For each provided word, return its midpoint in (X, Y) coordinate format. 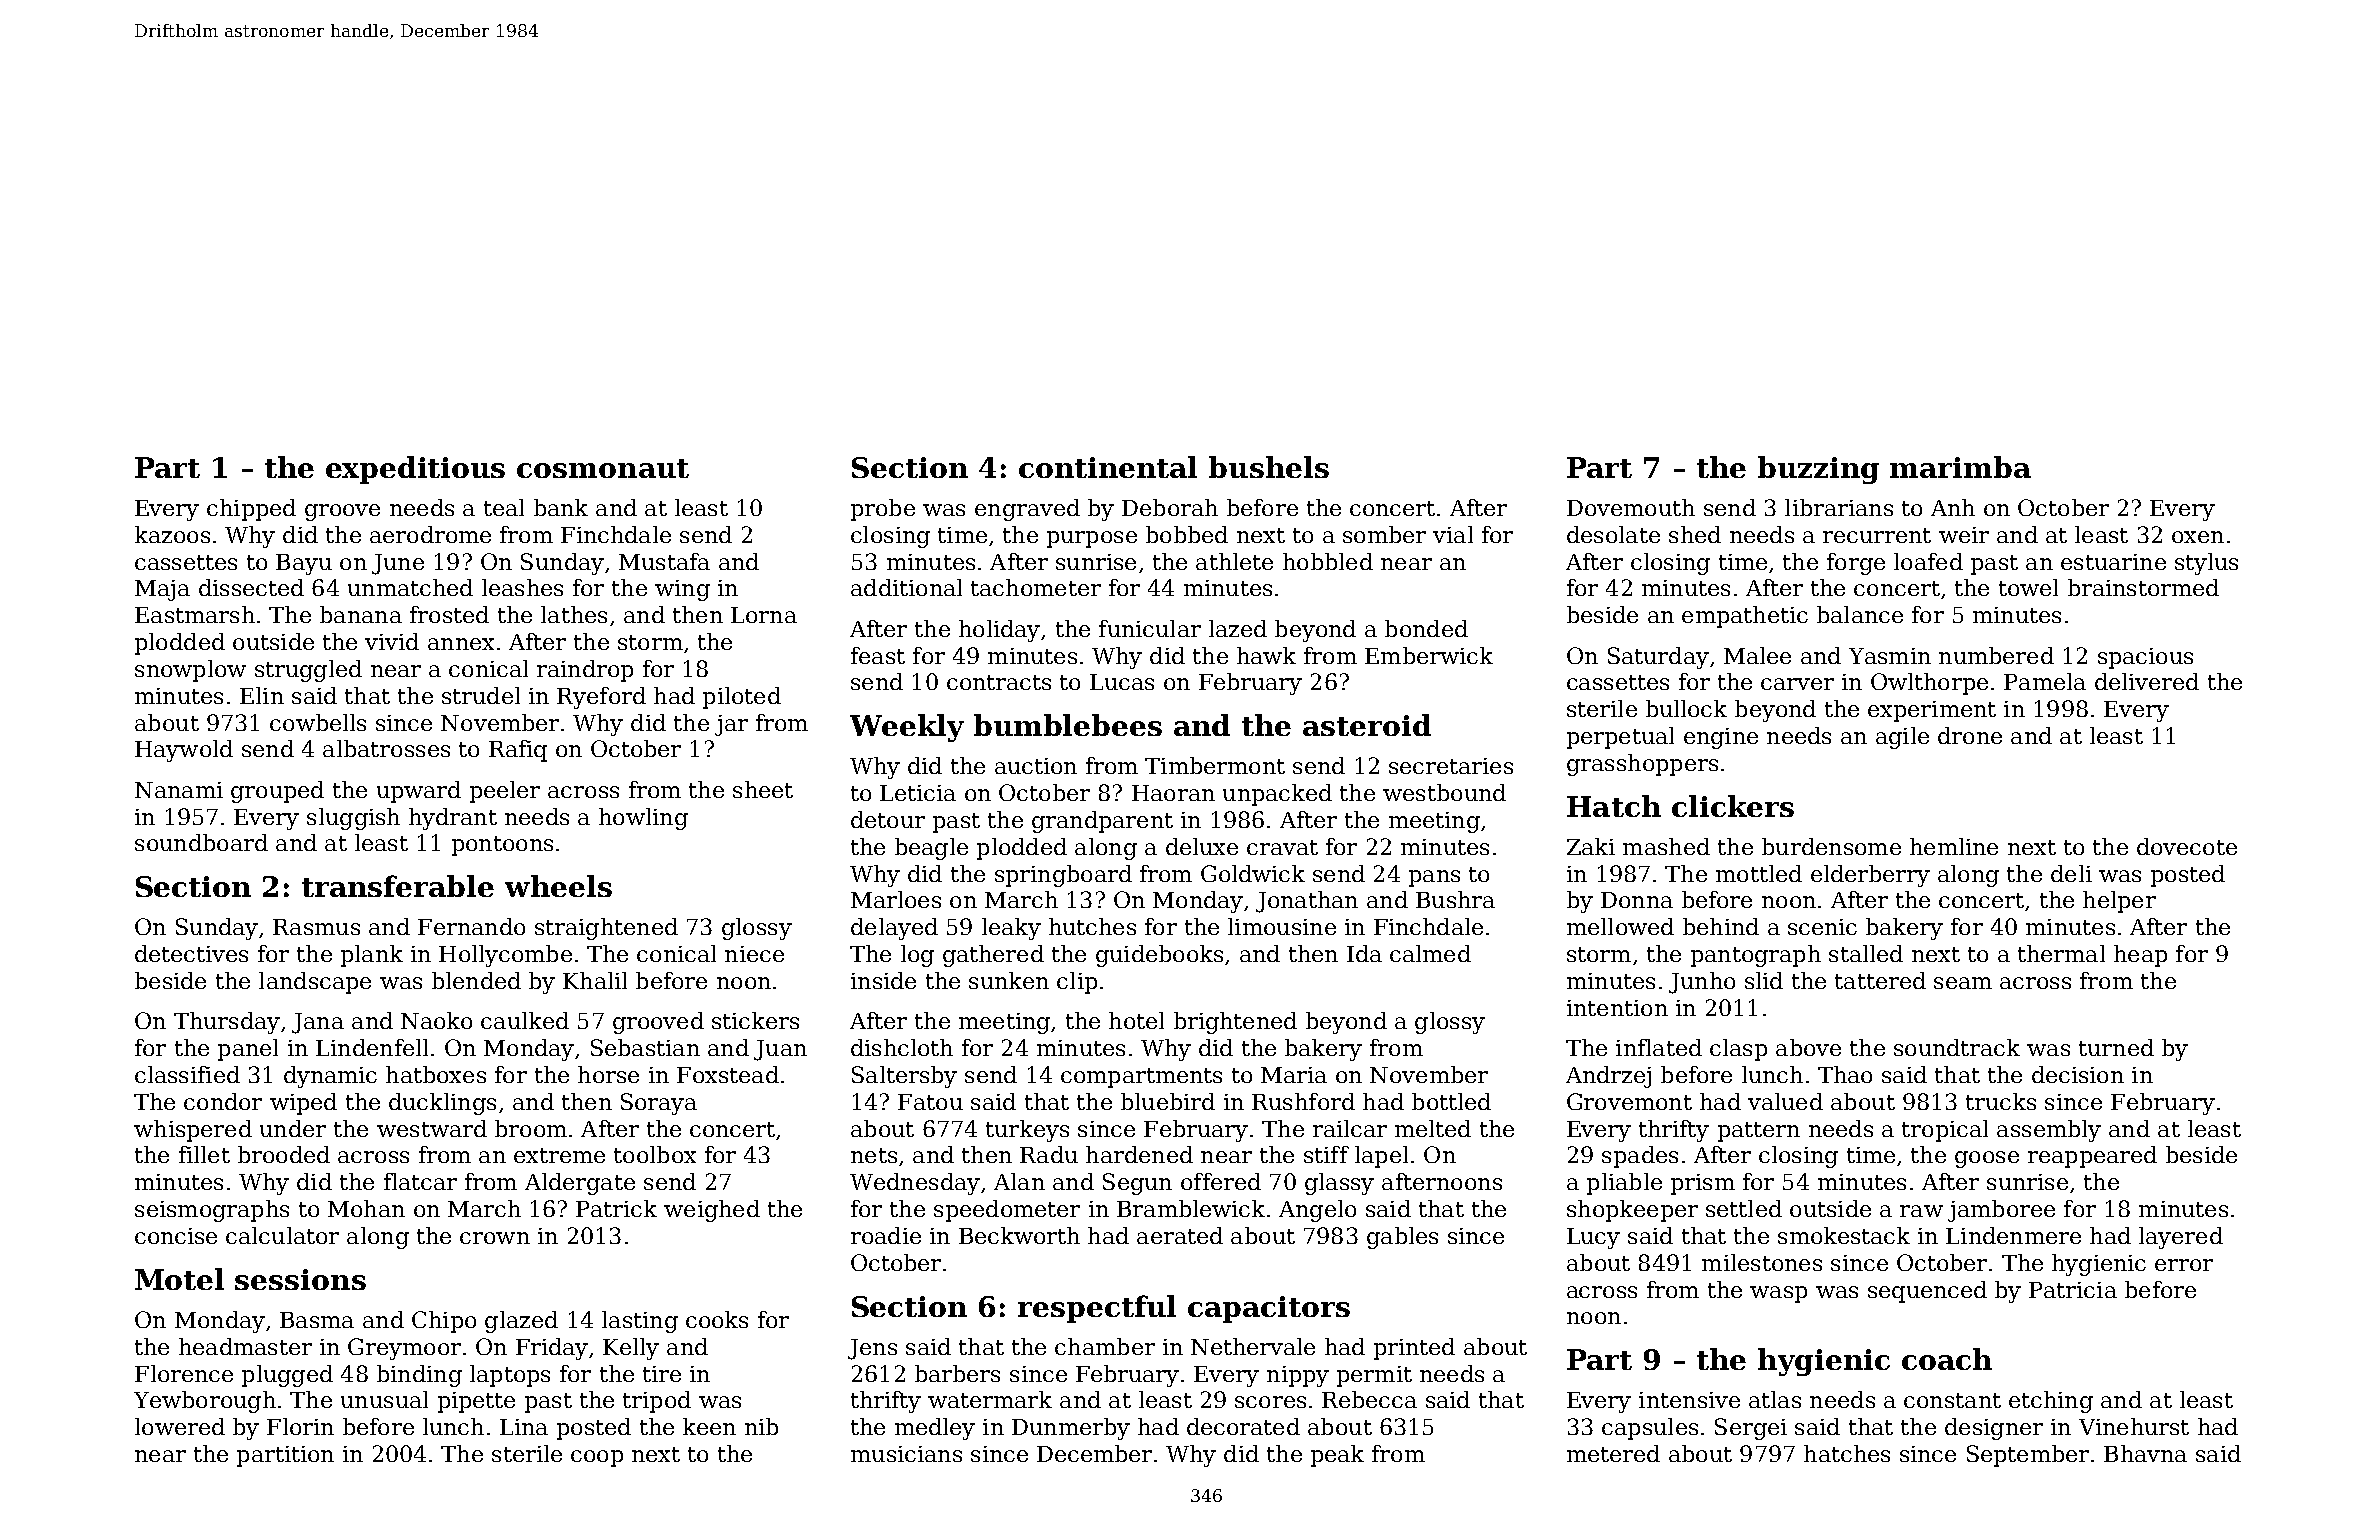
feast (878, 655)
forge (1856, 564)
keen (709, 1426)
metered (1613, 1453)
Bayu (304, 564)
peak (1337, 1456)
